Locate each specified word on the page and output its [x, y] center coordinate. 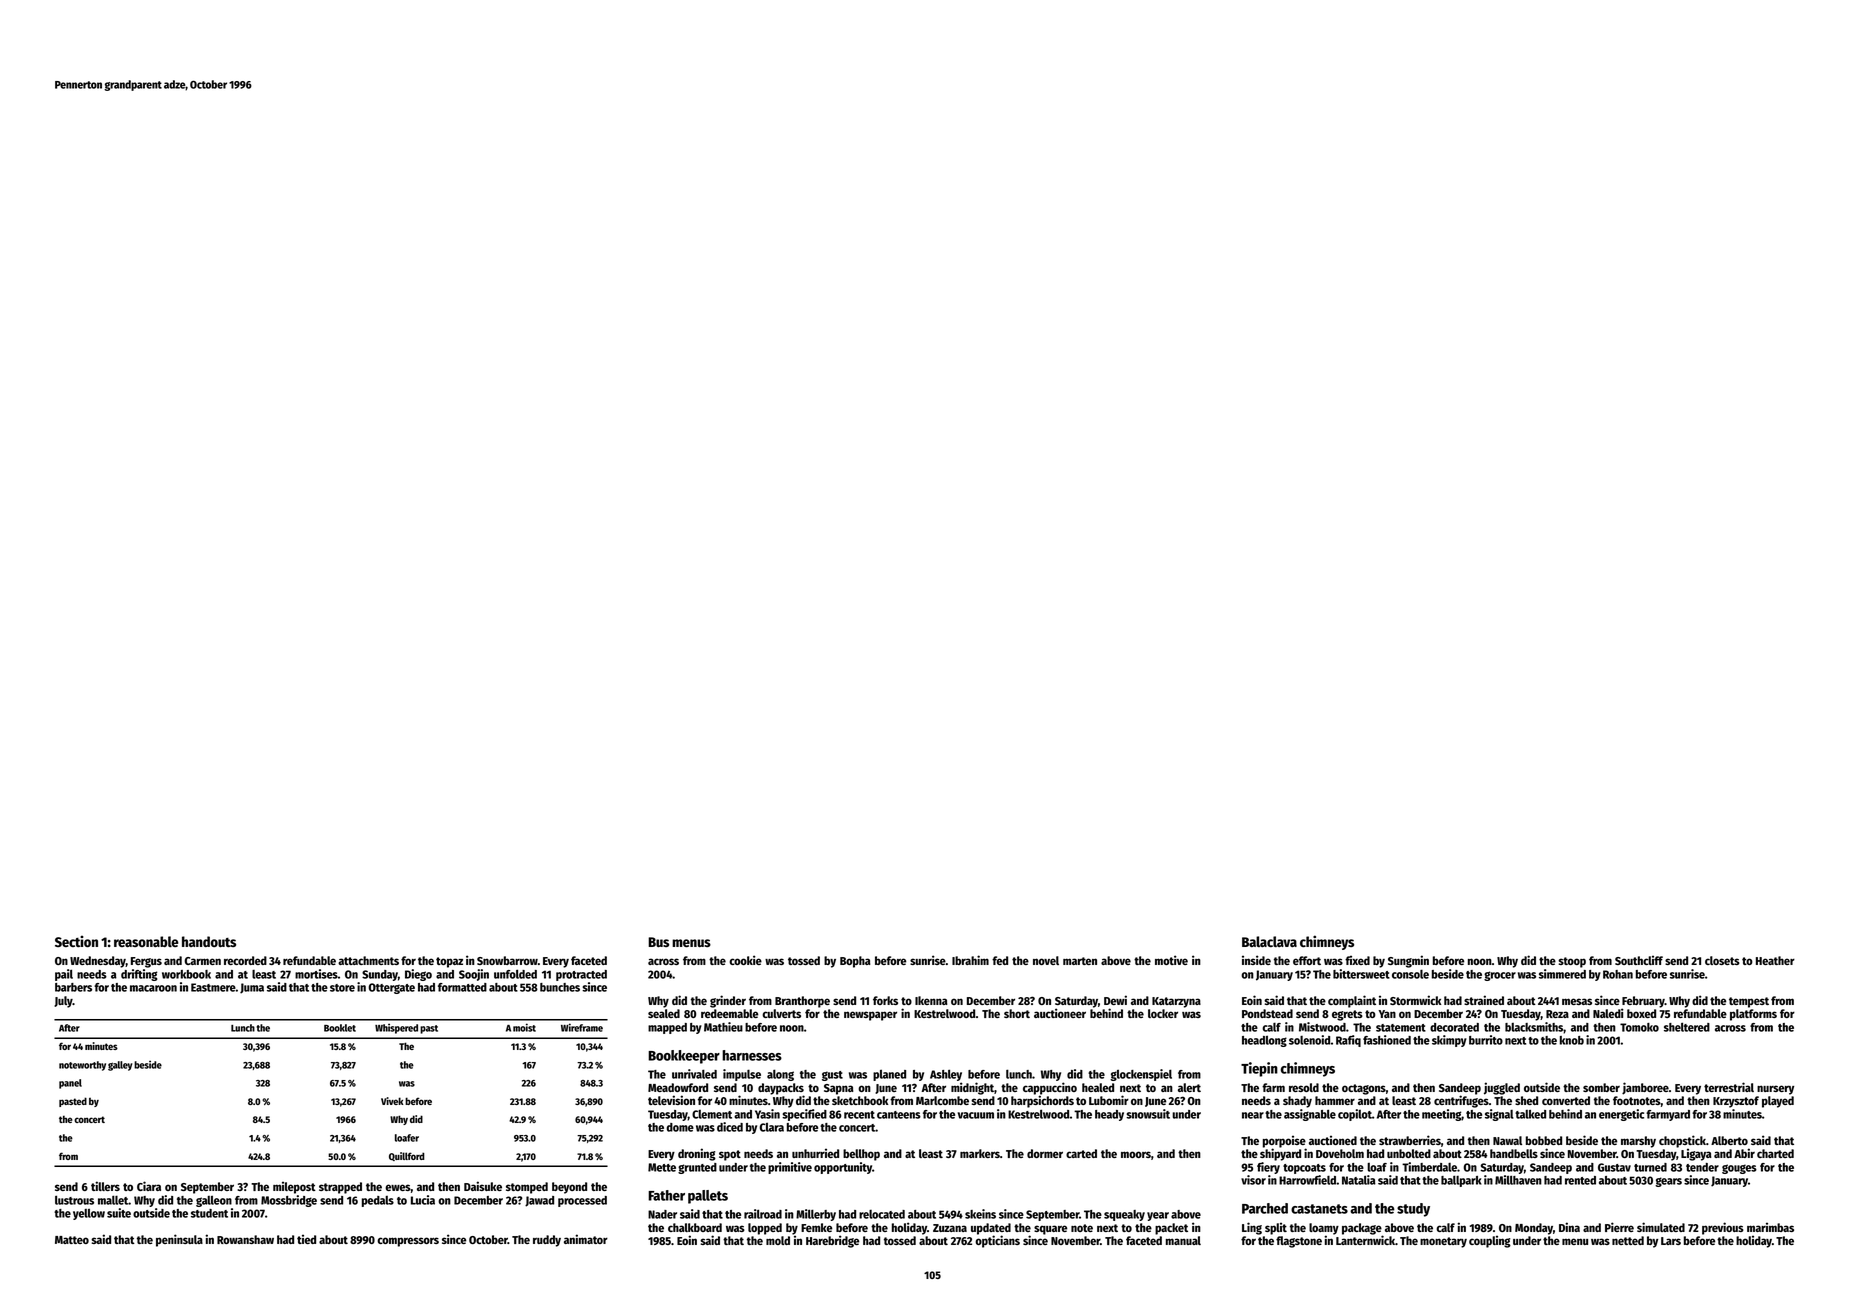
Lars [1671, 1241]
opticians [997, 1241]
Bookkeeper [684, 1057]
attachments [368, 960]
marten [1080, 961]
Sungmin [1408, 961]
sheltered [1687, 1027]
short [1017, 1013]
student [209, 1213]
